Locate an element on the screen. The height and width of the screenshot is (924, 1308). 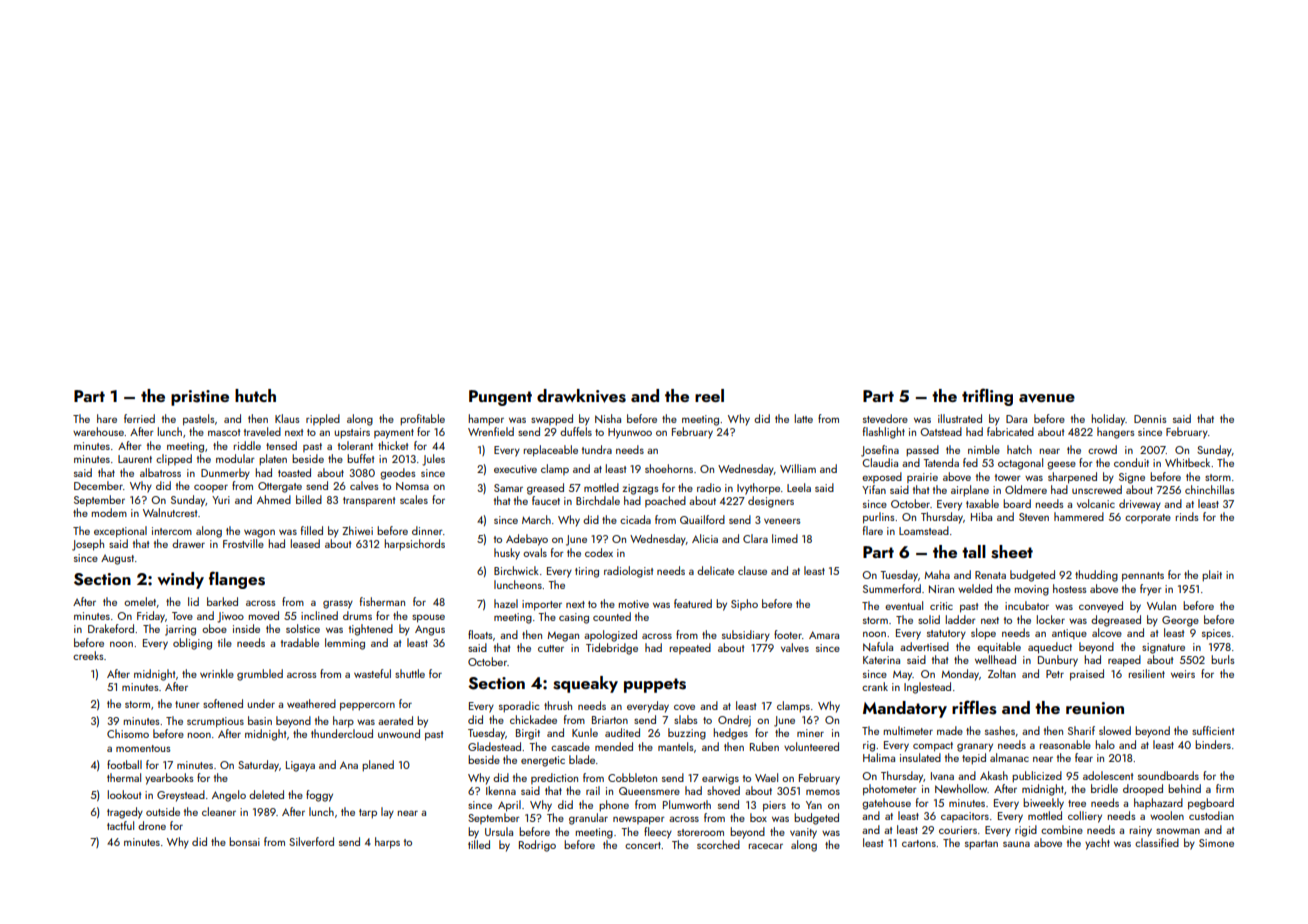
tiring is located at coordinates (587, 572).
